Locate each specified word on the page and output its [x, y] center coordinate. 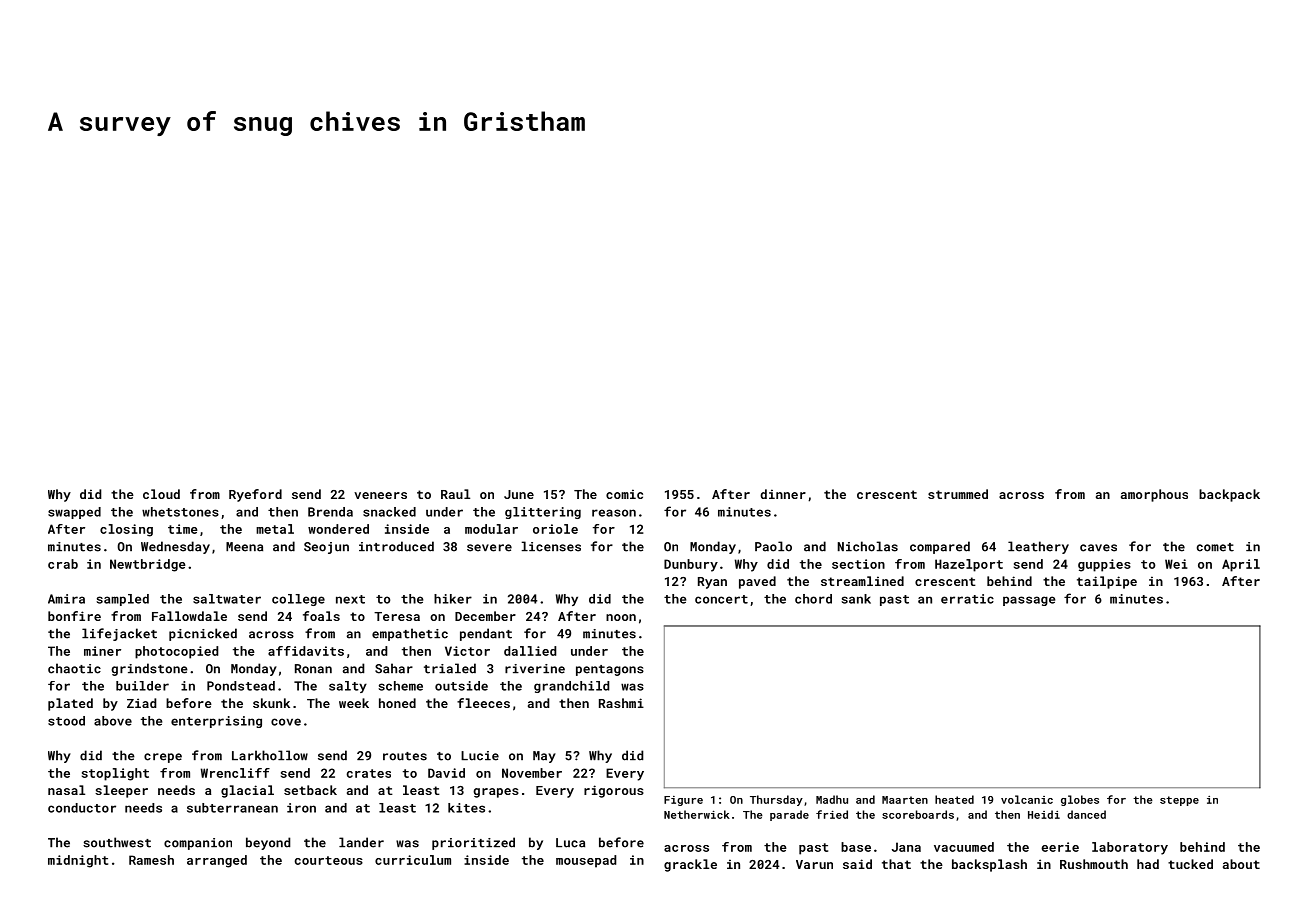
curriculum [413, 860]
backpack [1229, 495]
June [519, 494]
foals [321, 616]
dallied [530, 651]
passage [1029, 601]
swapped [74, 513]
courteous [329, 860]
